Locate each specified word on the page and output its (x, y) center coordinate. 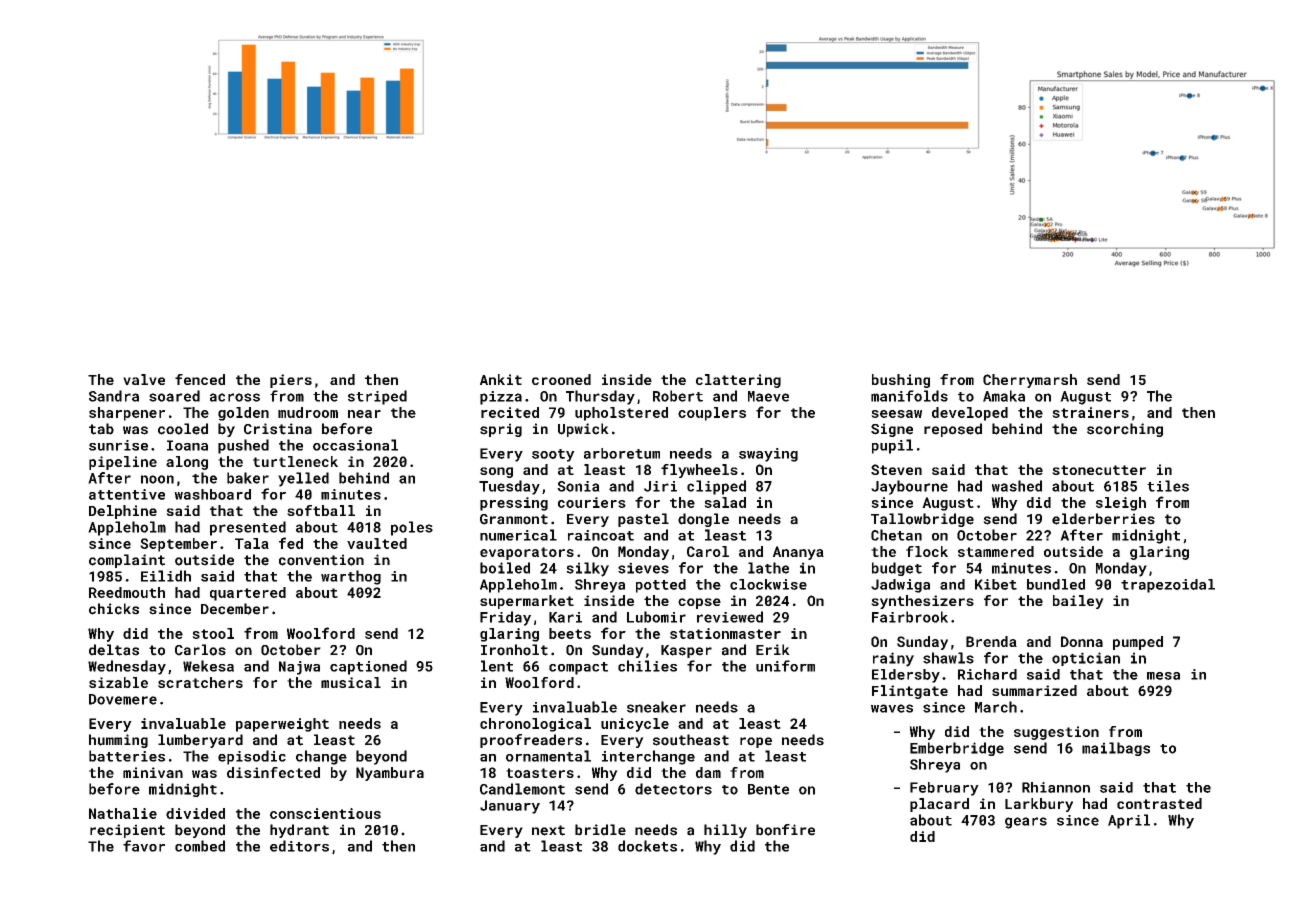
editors (299, 846)
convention (321, 560)
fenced (200, 379)
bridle (600, 830)
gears (1026, 823)
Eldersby (906, 676)
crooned (561, 379)
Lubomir (656, 617)
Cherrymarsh (1030, 381)
